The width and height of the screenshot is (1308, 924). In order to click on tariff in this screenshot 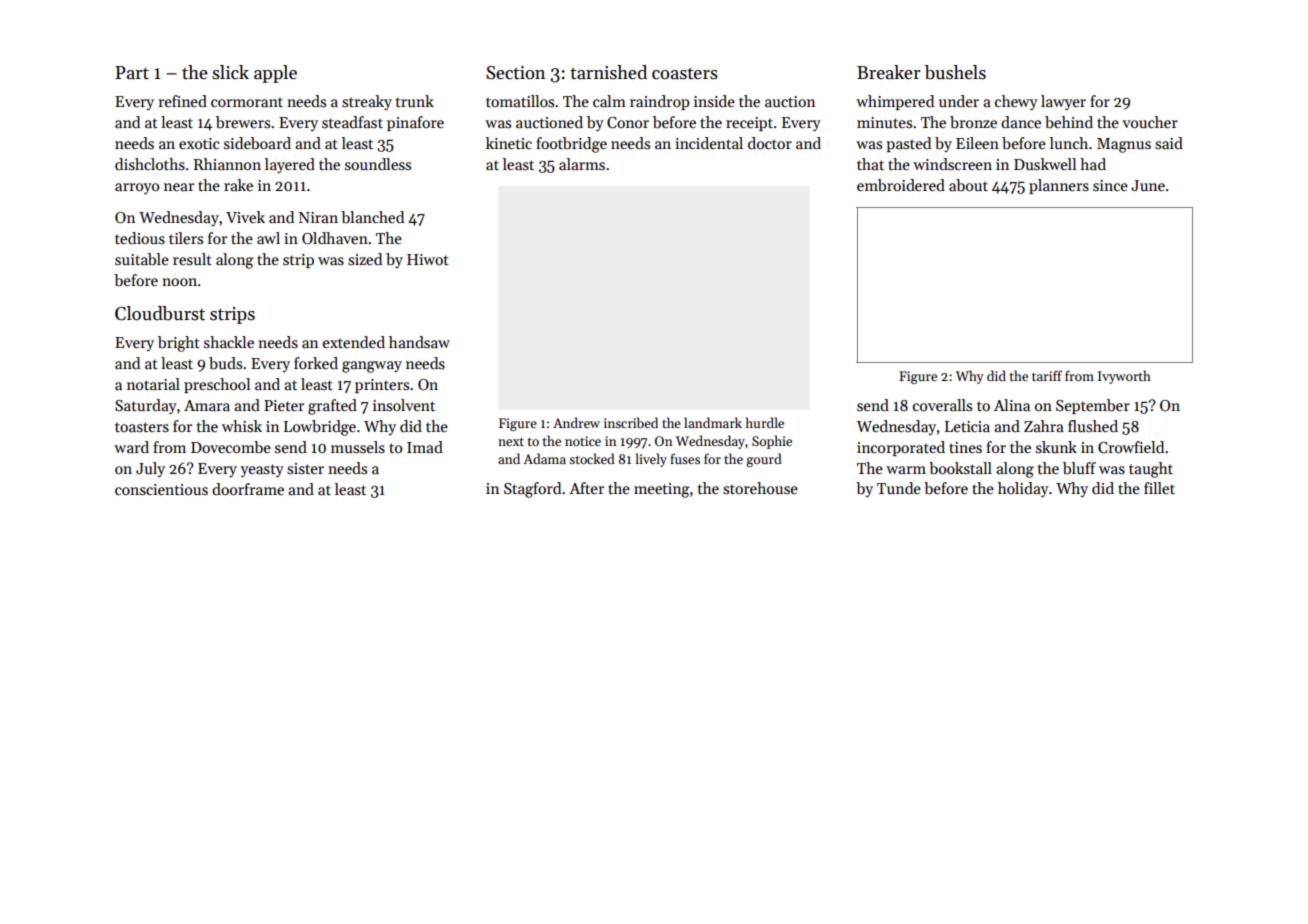, I will do `click(1047, 375)`.
